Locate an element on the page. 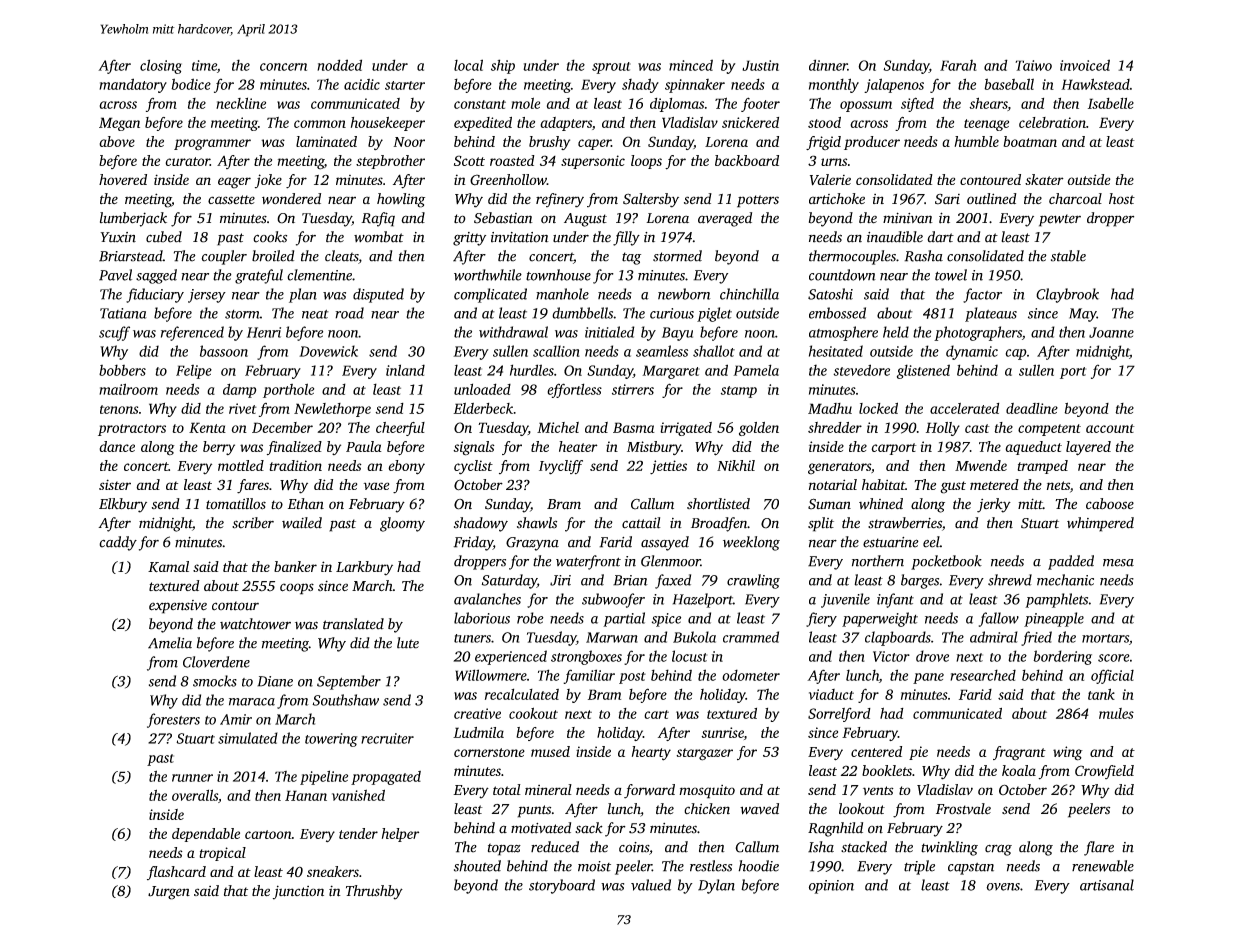 Image resolution: width=1233 pixels, height=952 pixels. Joanne is located at coordinates (1111, 332).
